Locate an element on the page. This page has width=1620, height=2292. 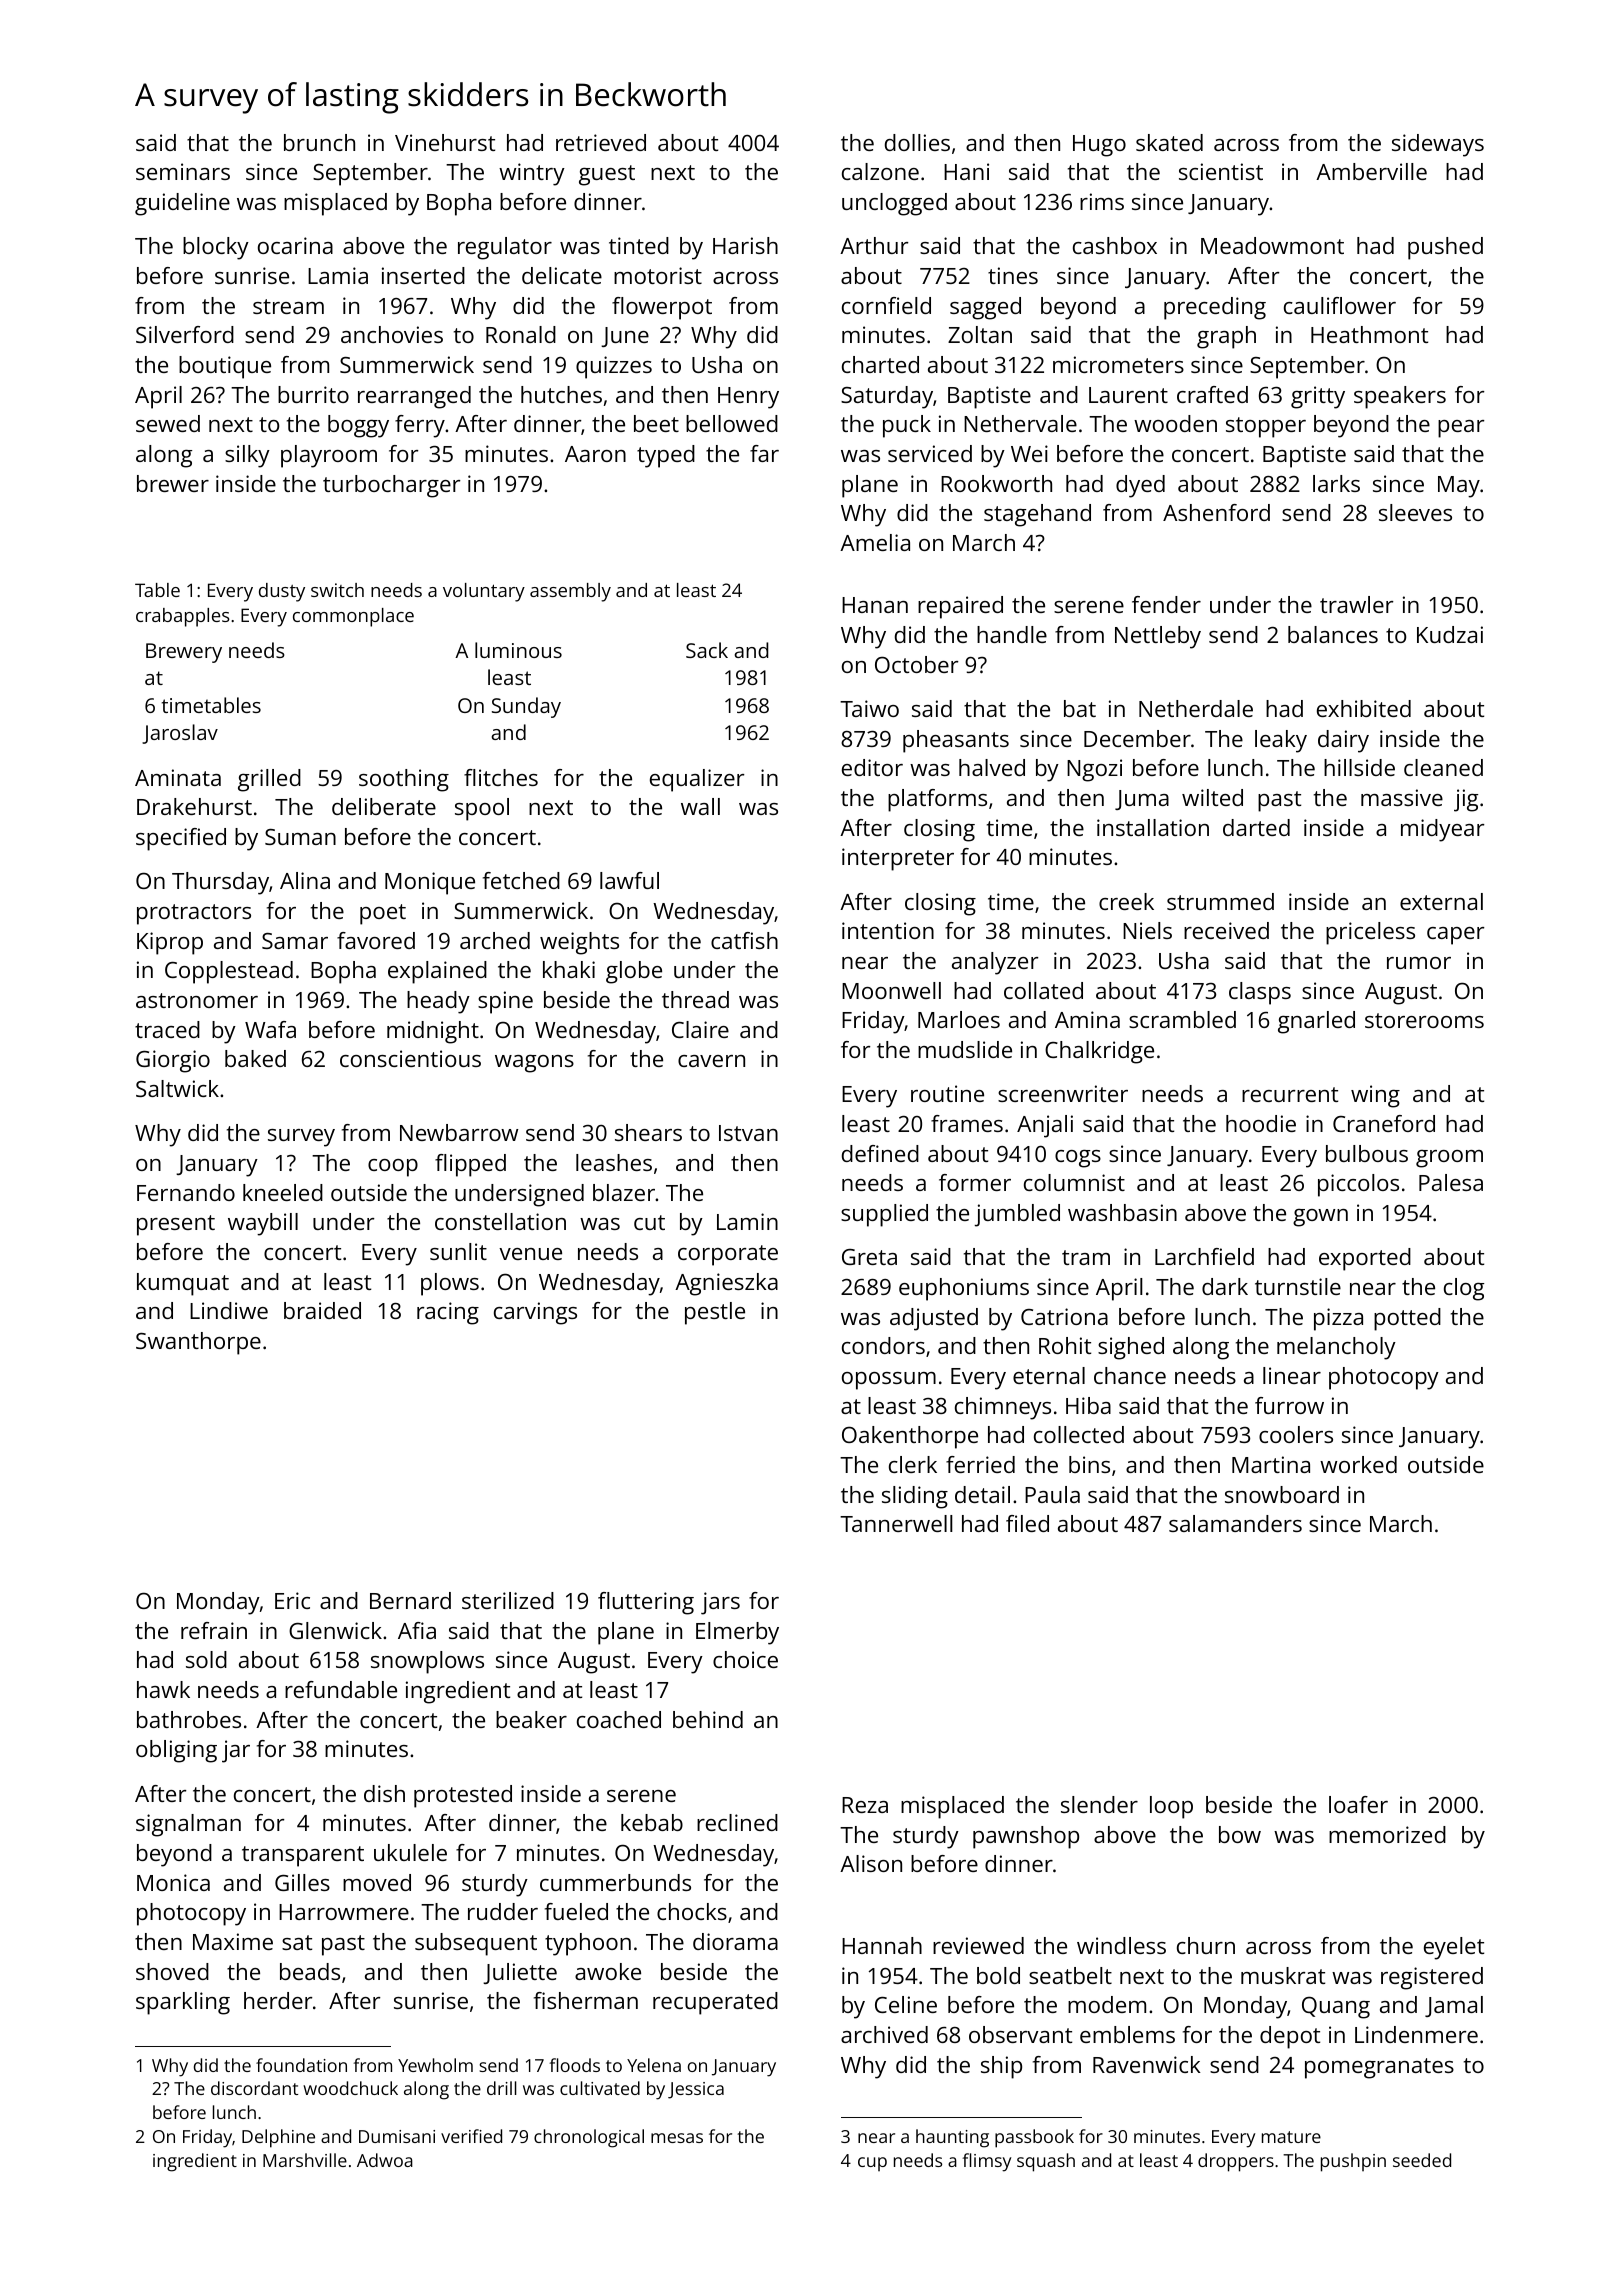
bathrobes is located at coordinates (189, 1719).
